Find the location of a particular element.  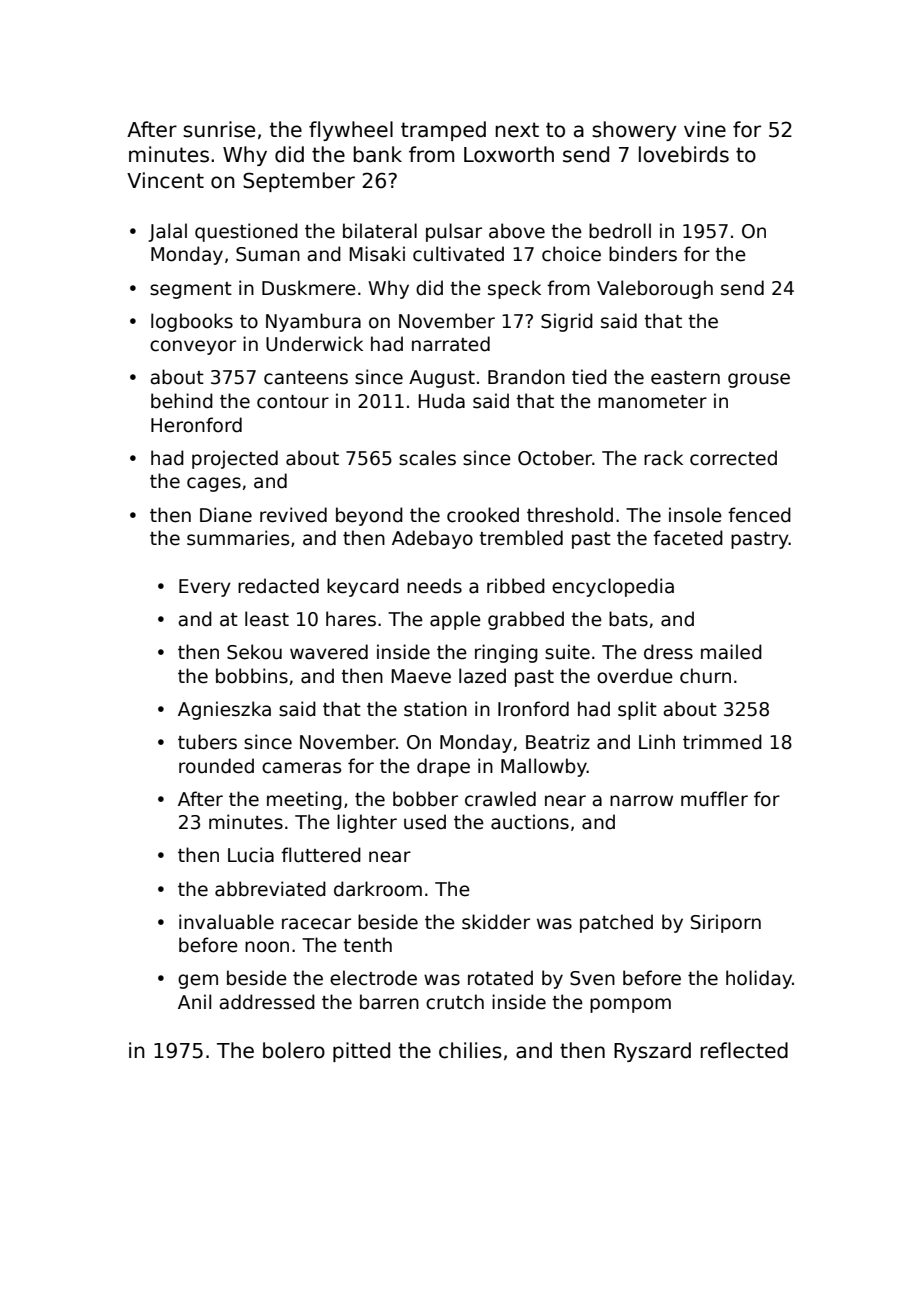

invaluable is located at coordinates (226, 922).
